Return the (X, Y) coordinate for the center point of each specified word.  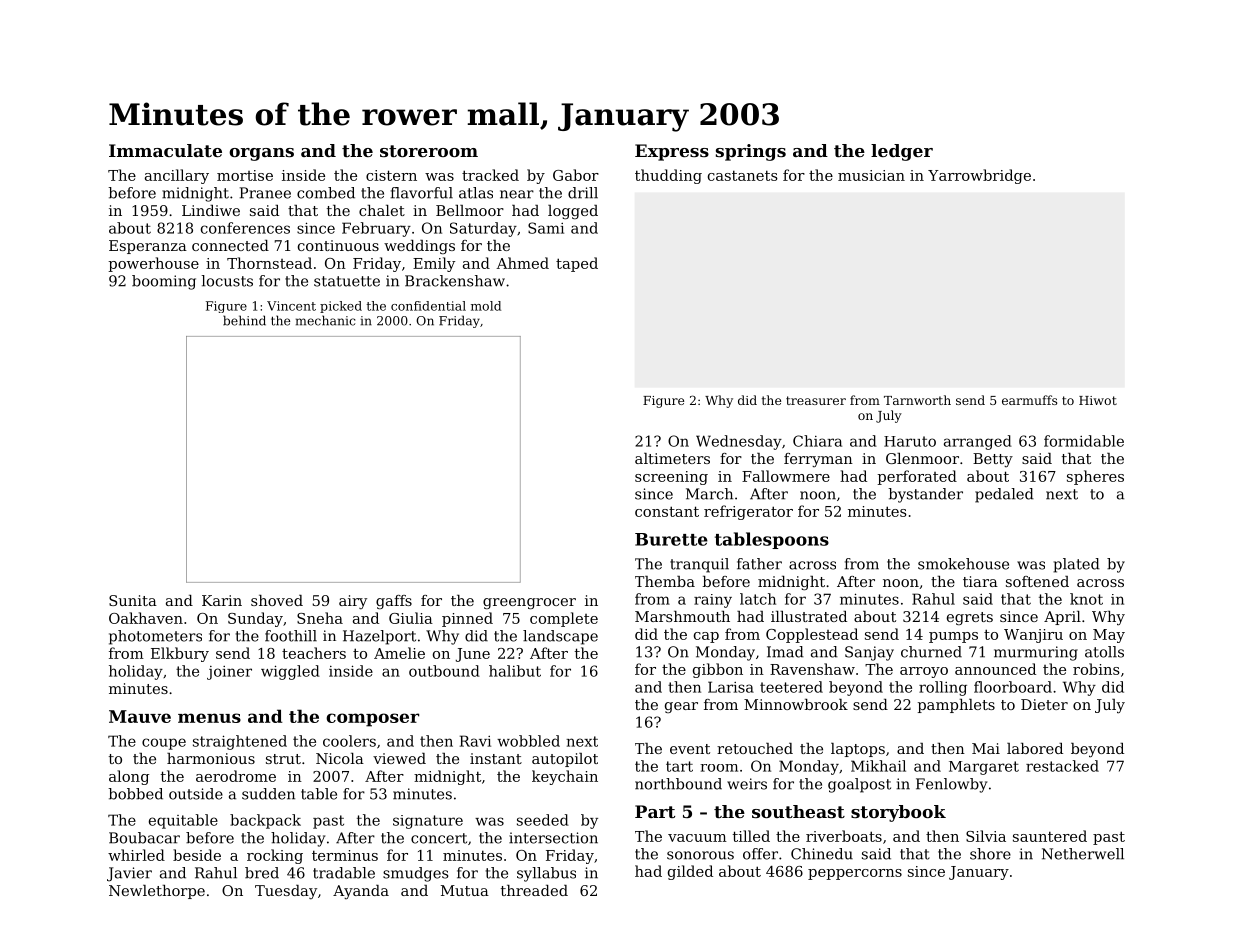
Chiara (817, 441)
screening (671, 478)
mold (486, 306)
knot (1086, 599)
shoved (277, 600)
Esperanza (148, 247)
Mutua (465, 890)
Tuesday (286, 892)
